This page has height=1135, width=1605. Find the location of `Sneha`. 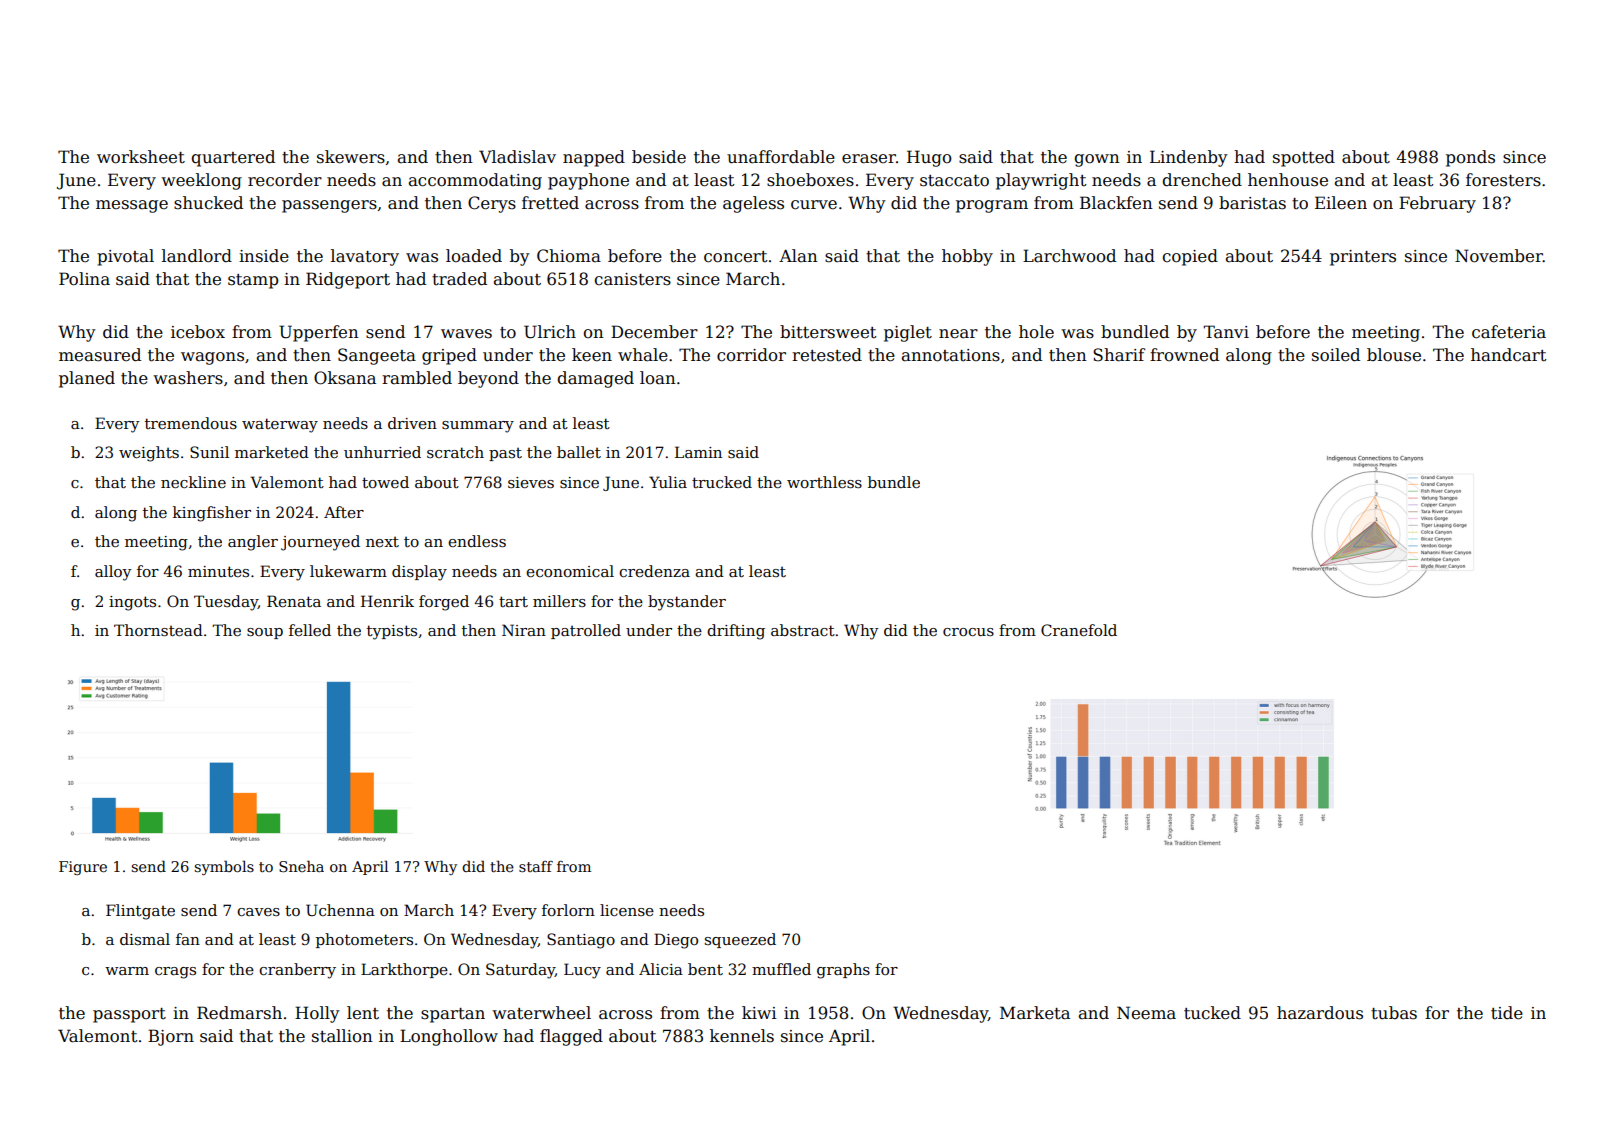

Sneha is located at coordinates (301, 866).
